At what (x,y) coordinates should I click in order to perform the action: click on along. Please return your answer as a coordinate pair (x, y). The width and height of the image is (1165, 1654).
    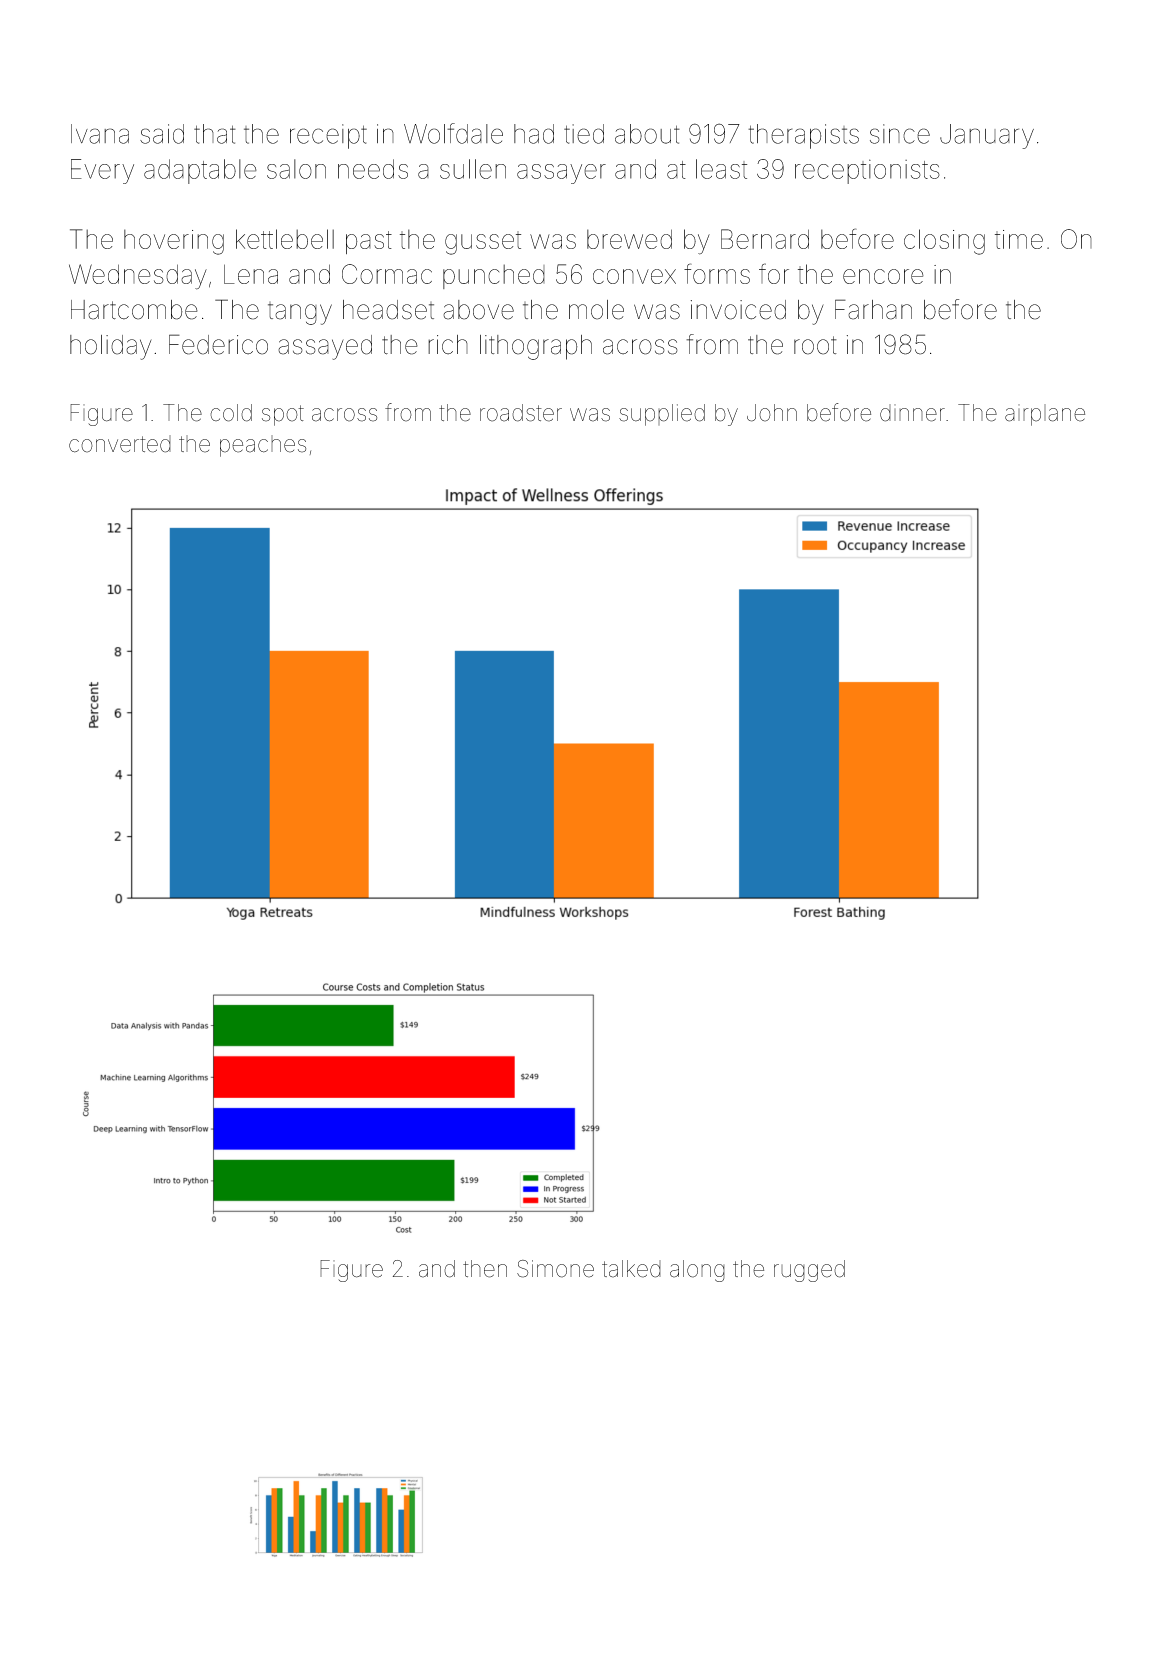
    Looking at the image, I should click on (697, 1271).
